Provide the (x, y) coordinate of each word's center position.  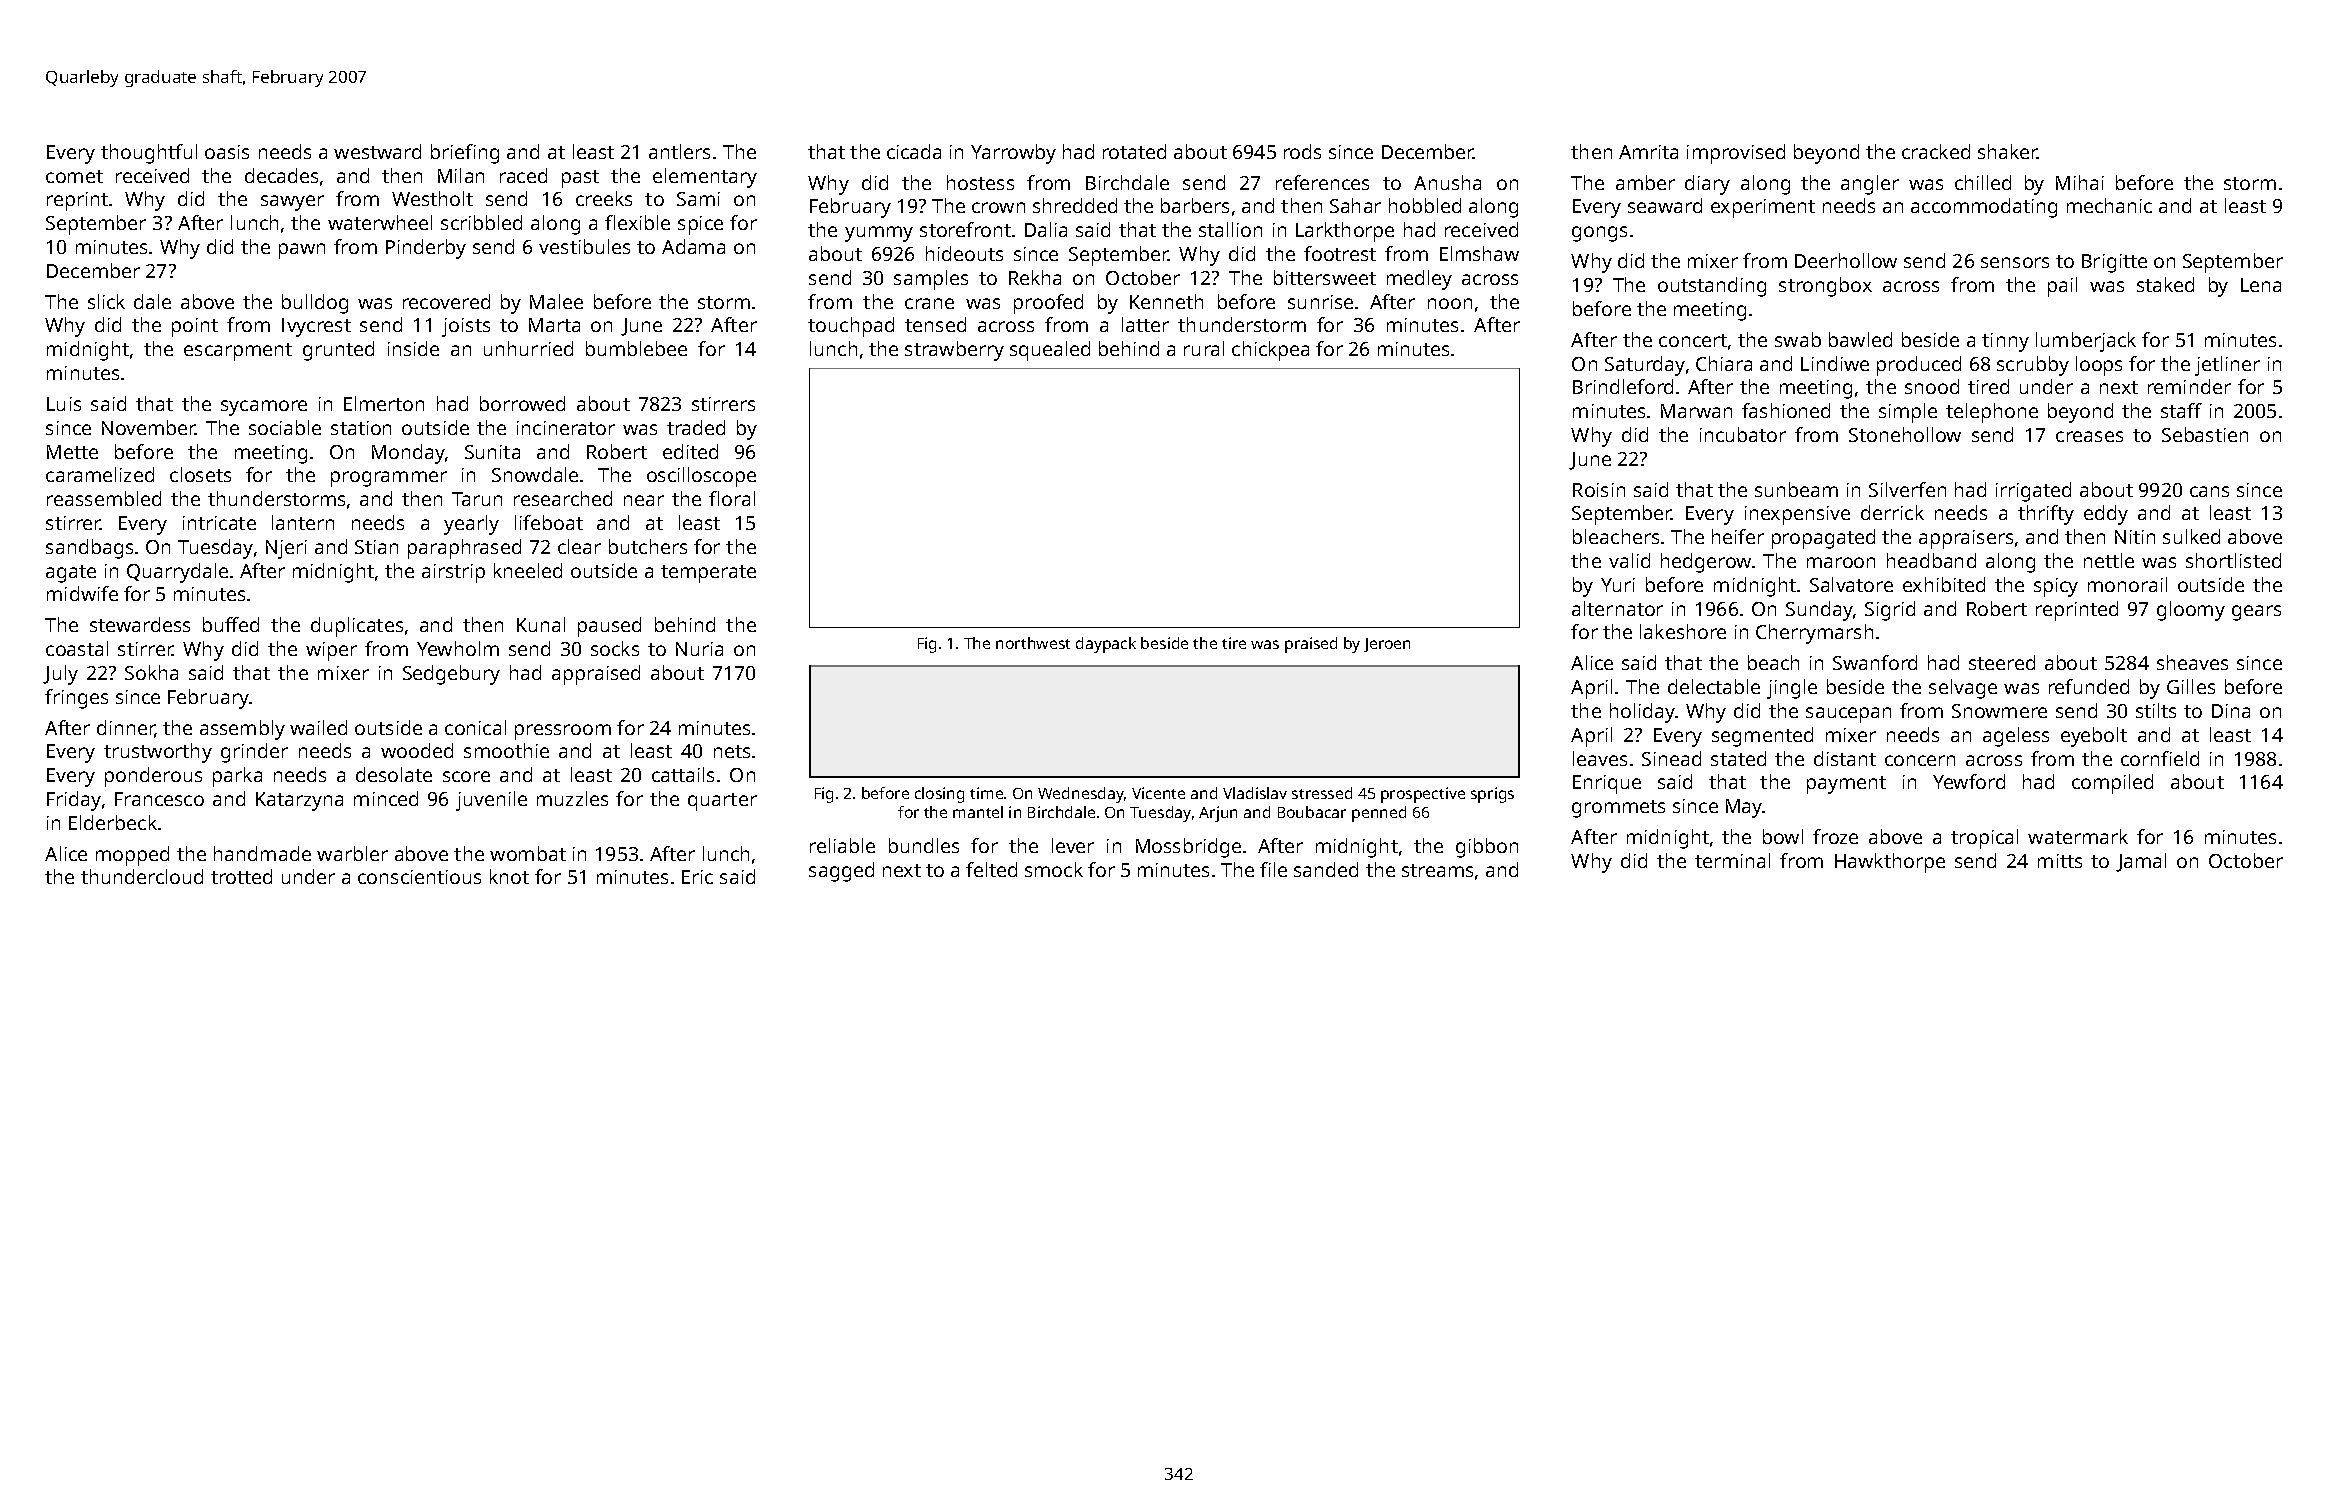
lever (1073, 845)
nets (732, 751)
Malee (556, 301)
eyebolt (2094, 737)
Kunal (541, 624)
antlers (679, 151)
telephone (1992, 413)
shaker (2008, 151)
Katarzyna (299, 801)
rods (1302, 151)
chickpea (1270, 351)
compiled (2112, 784)
